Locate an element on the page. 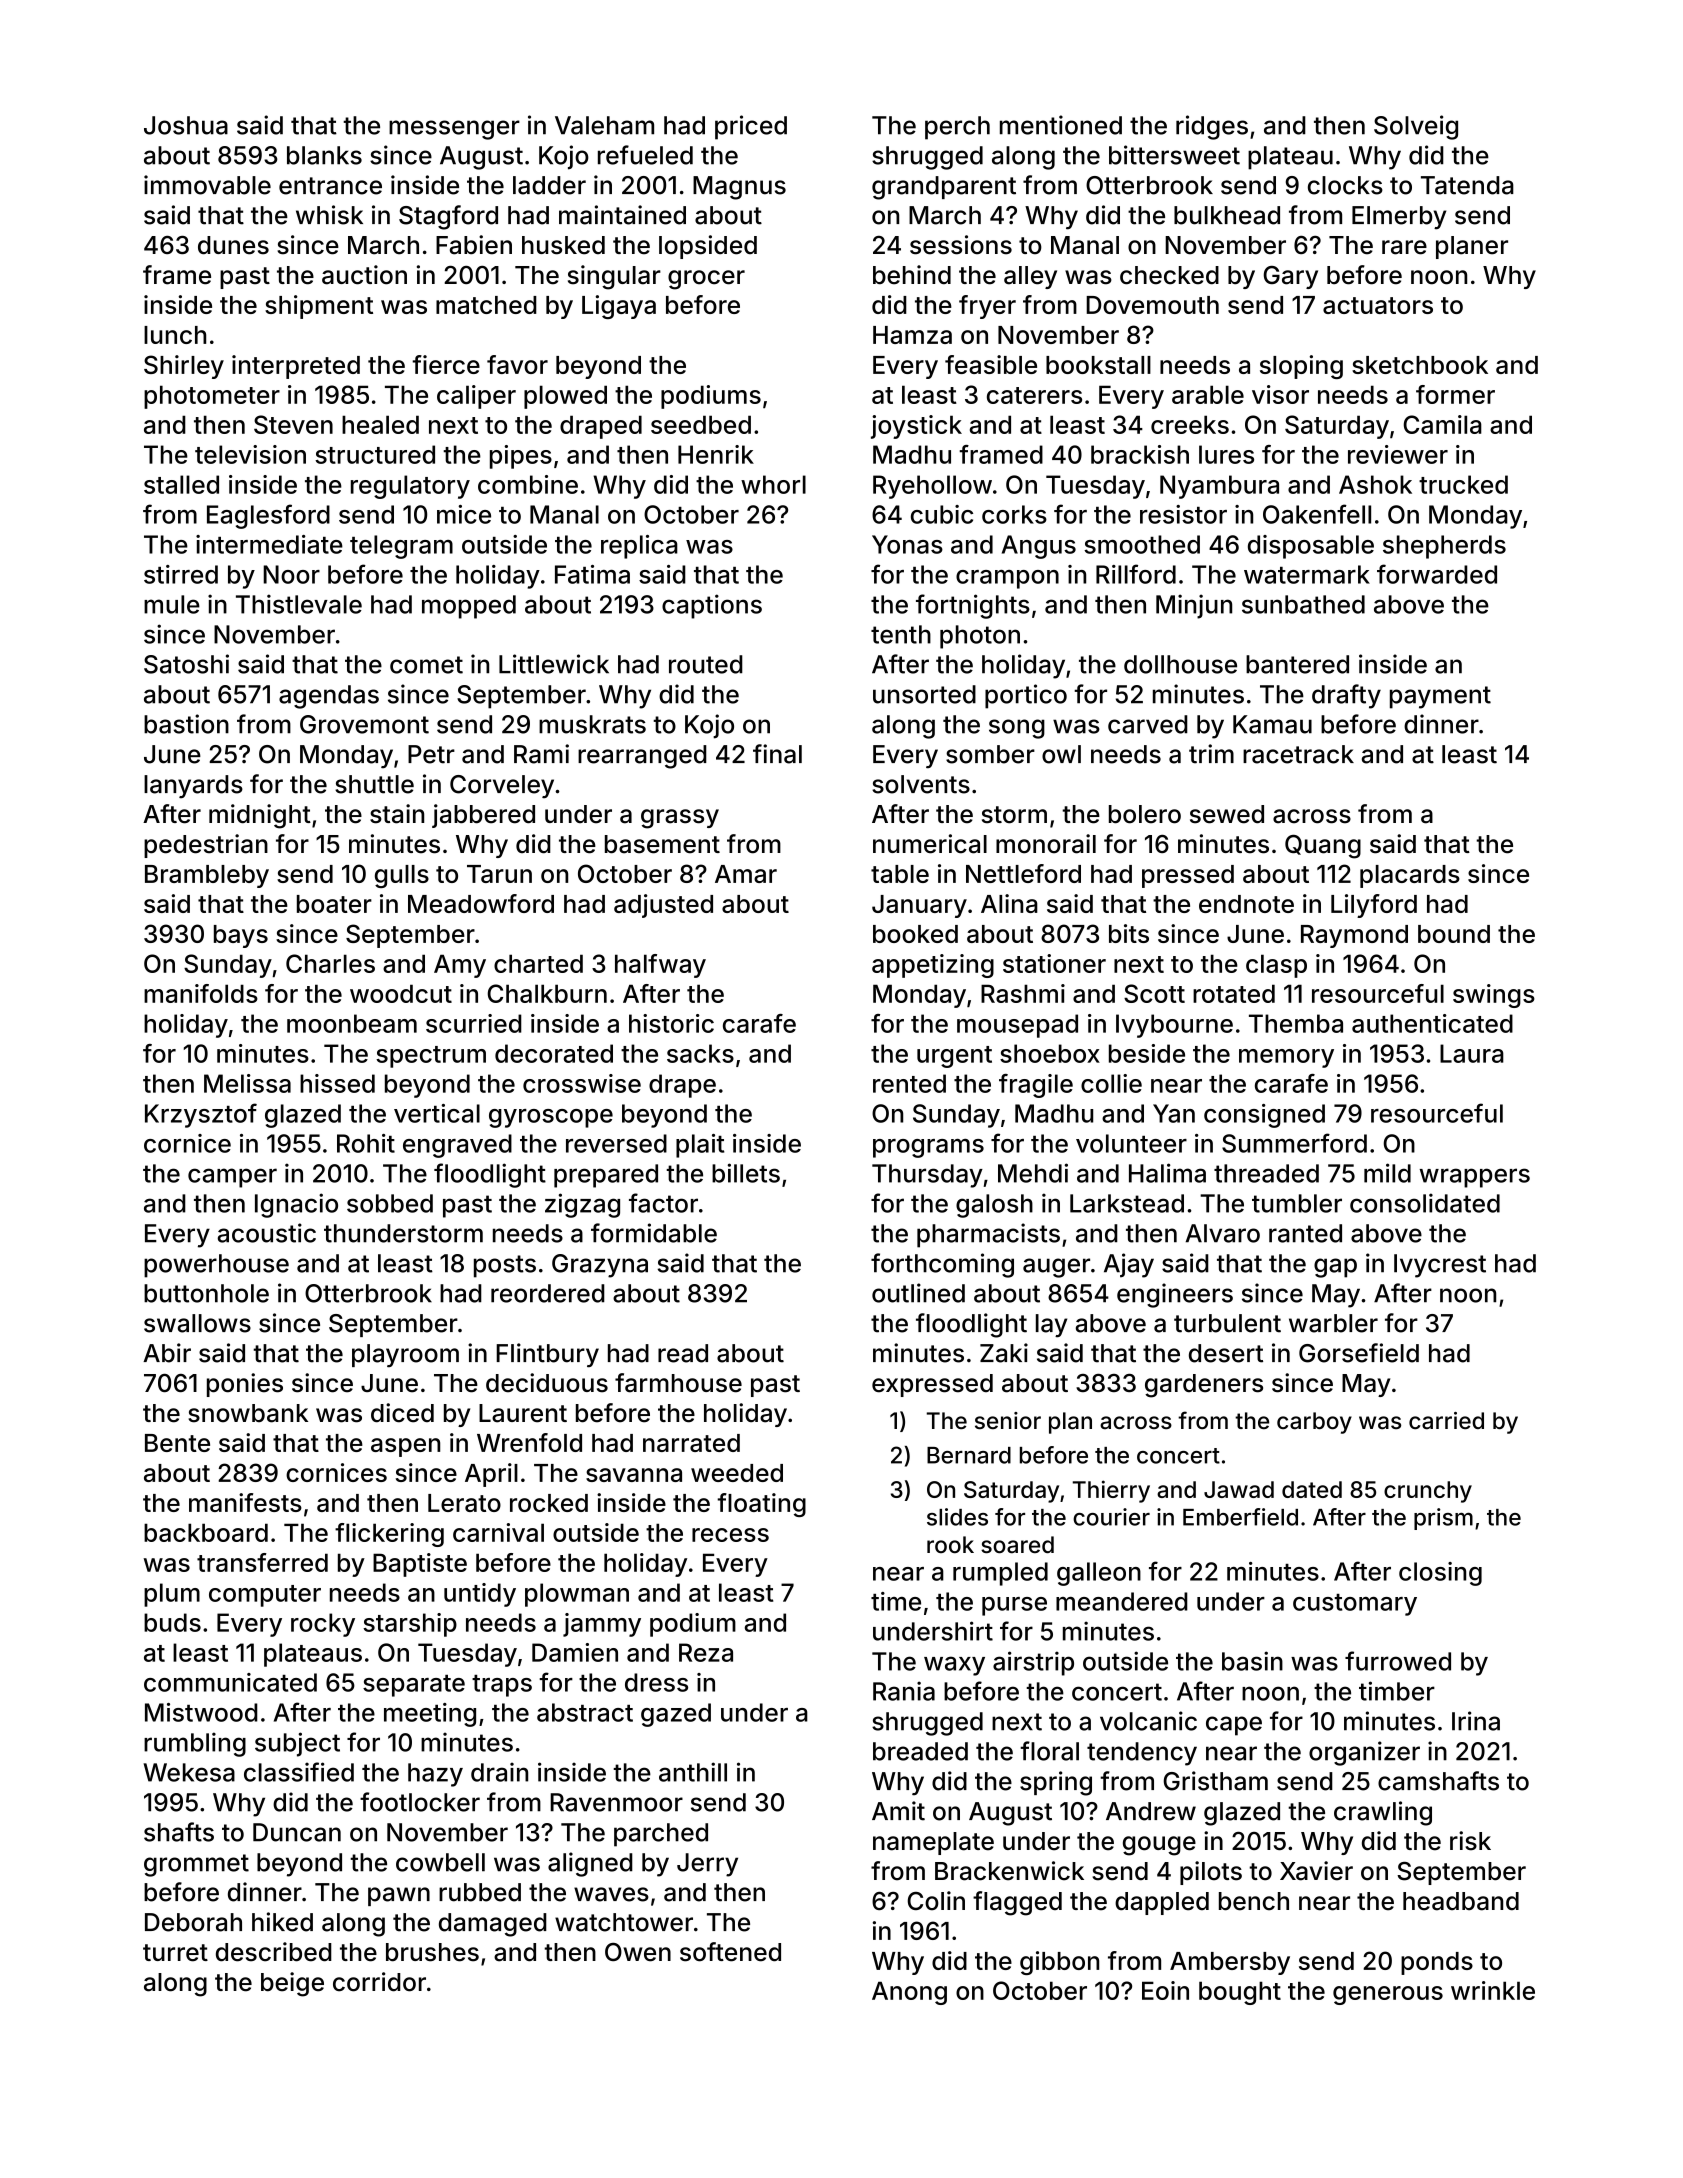 Image resolution: width=1683 pixels, height=2178 pixels. senior is located at coordinates (1008, 1421).
